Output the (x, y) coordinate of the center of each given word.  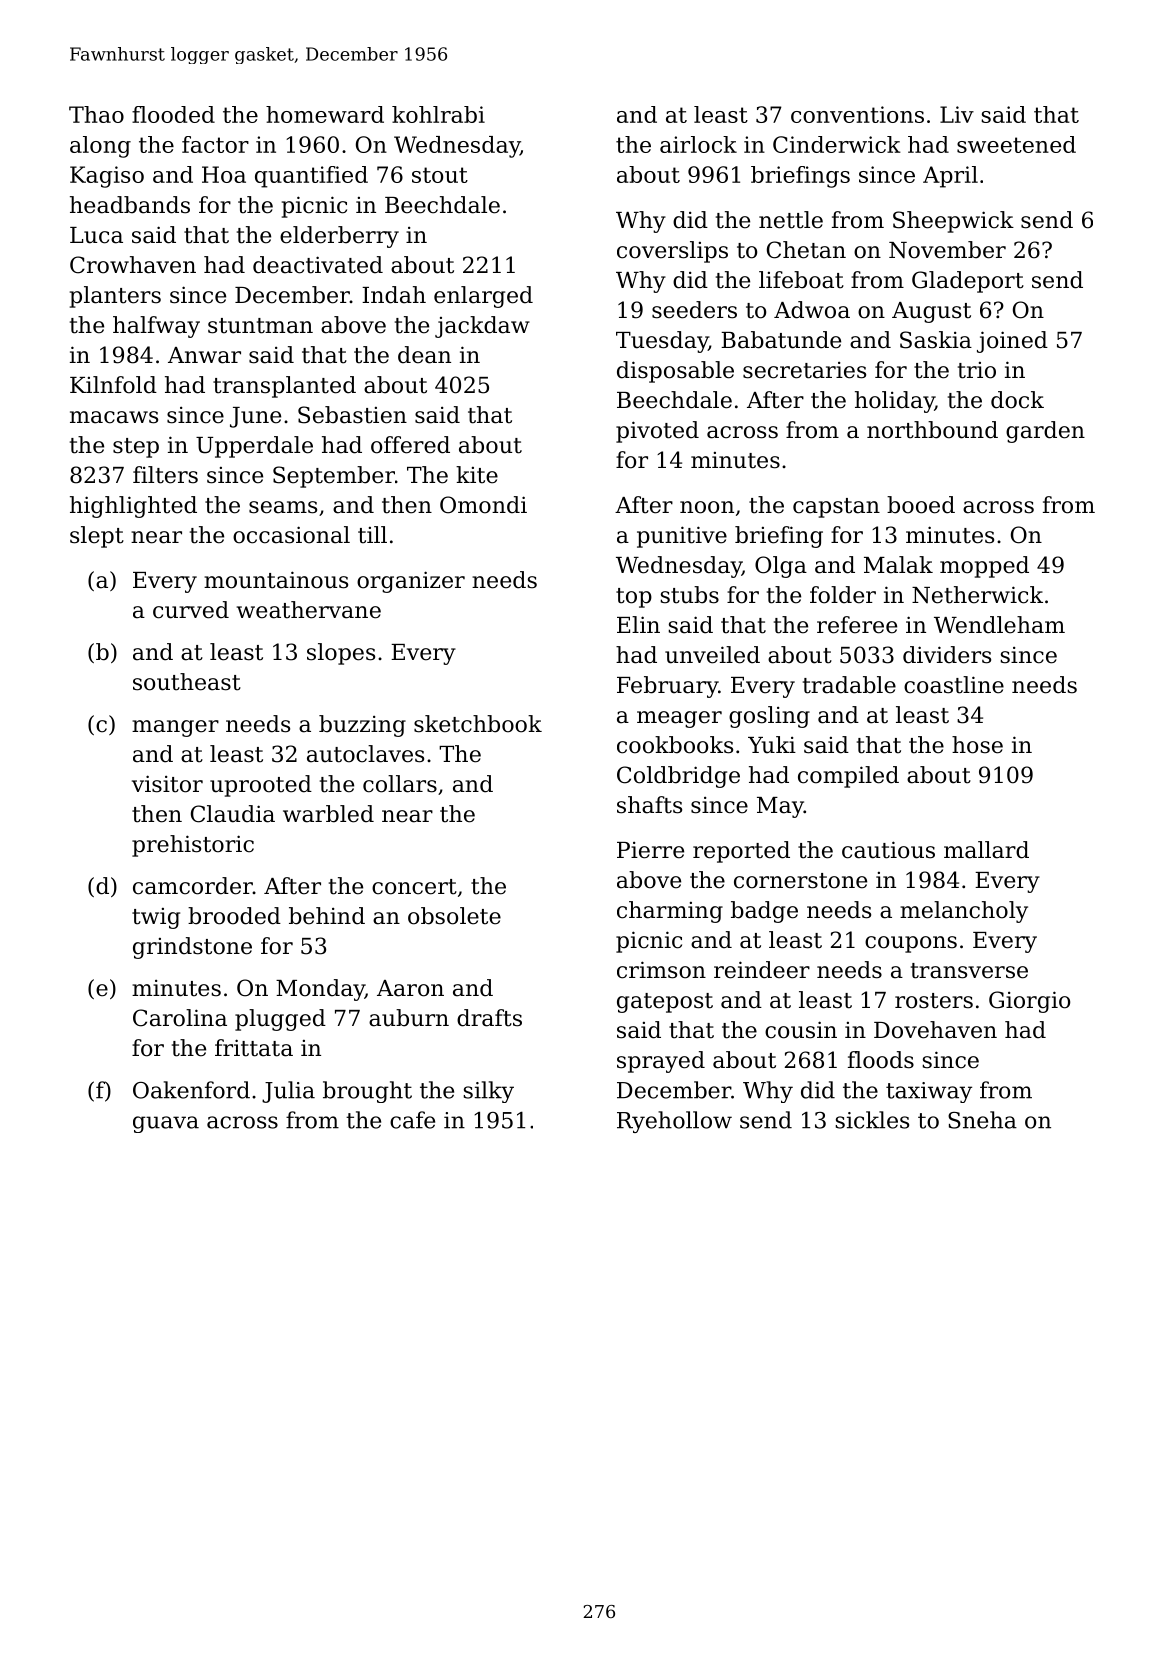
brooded (234, 916)
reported (741, 852)
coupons (911, 944)
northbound (932, 430)
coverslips (672, 252)
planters (115, 297)
